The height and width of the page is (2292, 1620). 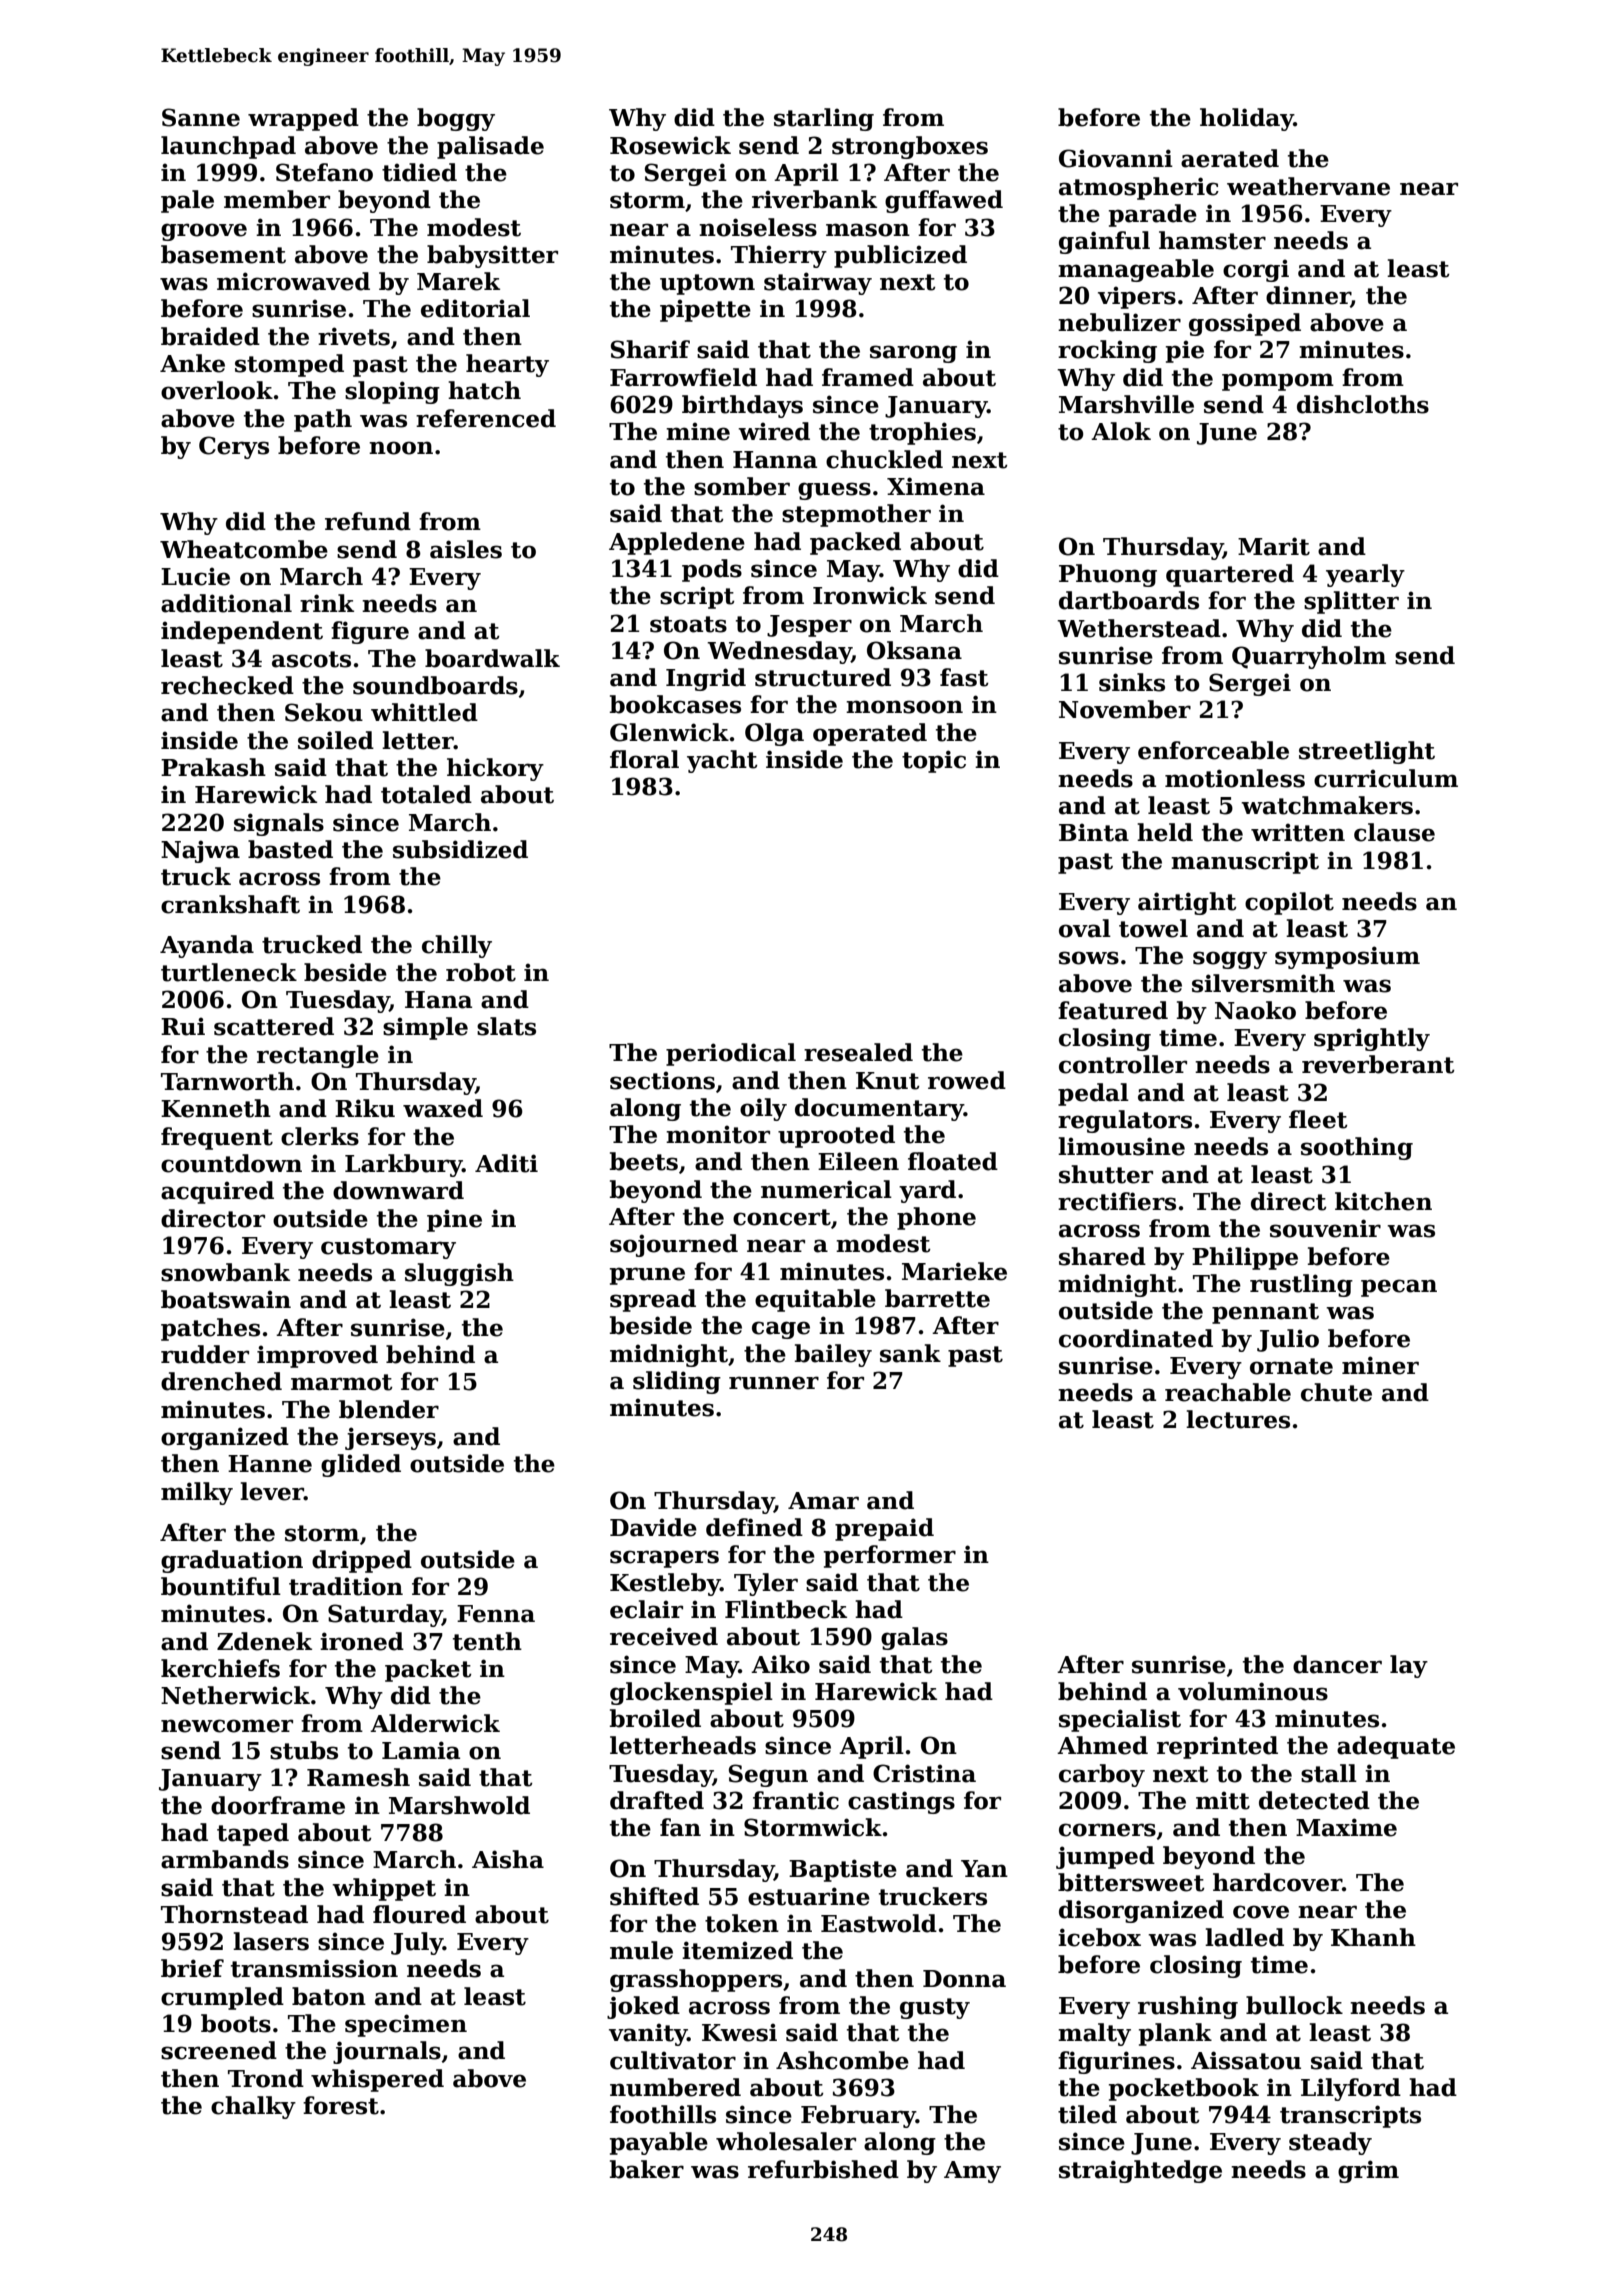 What do you see at coordinates (1357, 1148) in the page?
I see `soothing` at bounding box center [1357, 1148].
